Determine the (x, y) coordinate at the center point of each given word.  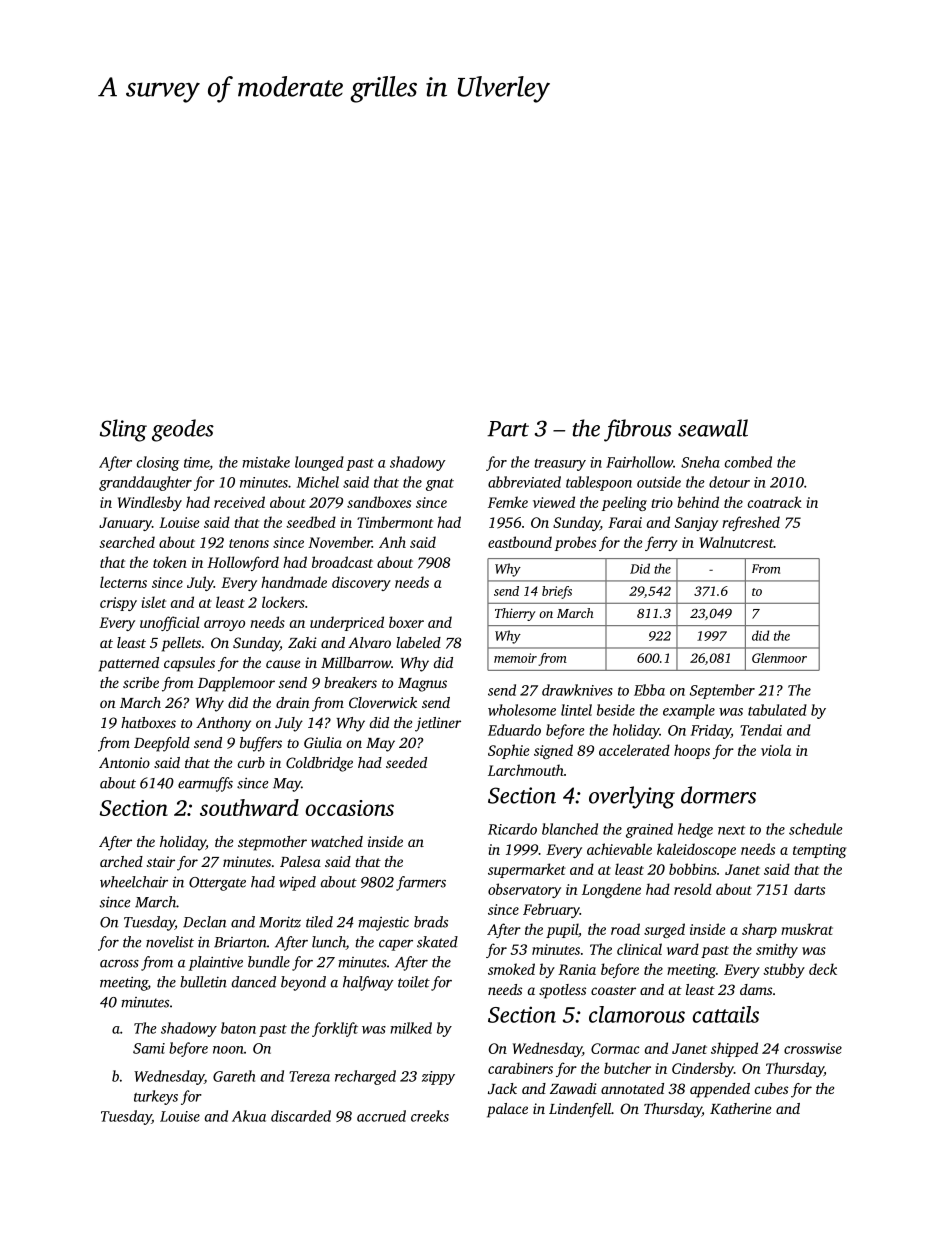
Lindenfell (580, 1110)
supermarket (527, 870)
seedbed (311, 522)
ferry (661, 543)
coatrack (775, 502)
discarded (301, 1116)
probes (575, 543)
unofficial (169, 623)
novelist (170, 942)
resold (693, 889)
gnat (440, 485)
